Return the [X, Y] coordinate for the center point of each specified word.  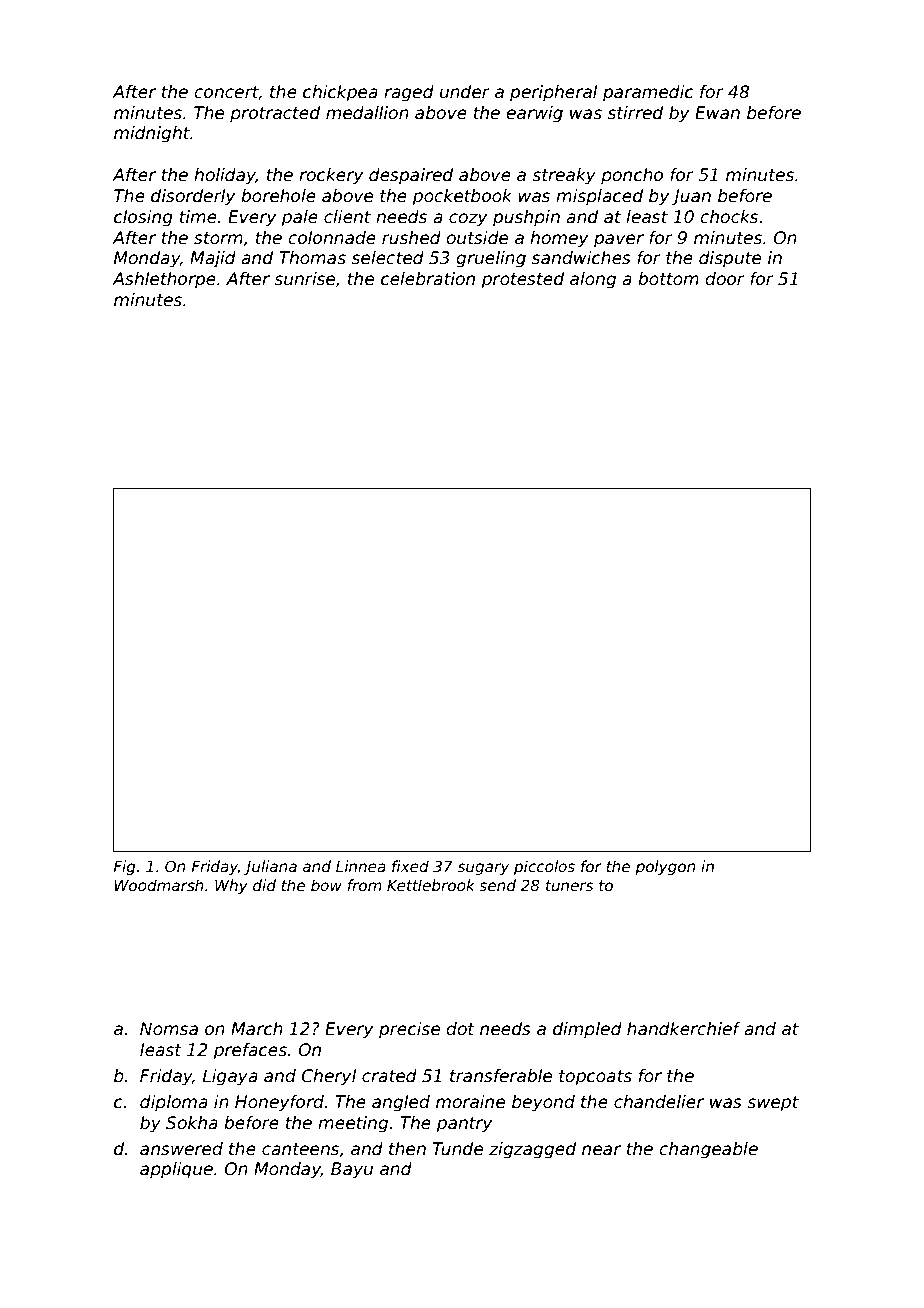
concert [226, 93]
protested [522, 280]
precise [409, 1030]
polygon [665, 867]
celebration [428, 279]
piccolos [544, 867]
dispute [730, 259]
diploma [174, 1103]
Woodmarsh [159, 885]
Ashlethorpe [164, 280]
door [725, 279]
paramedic [648, 93]
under [465, 92]
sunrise [304, 279]
